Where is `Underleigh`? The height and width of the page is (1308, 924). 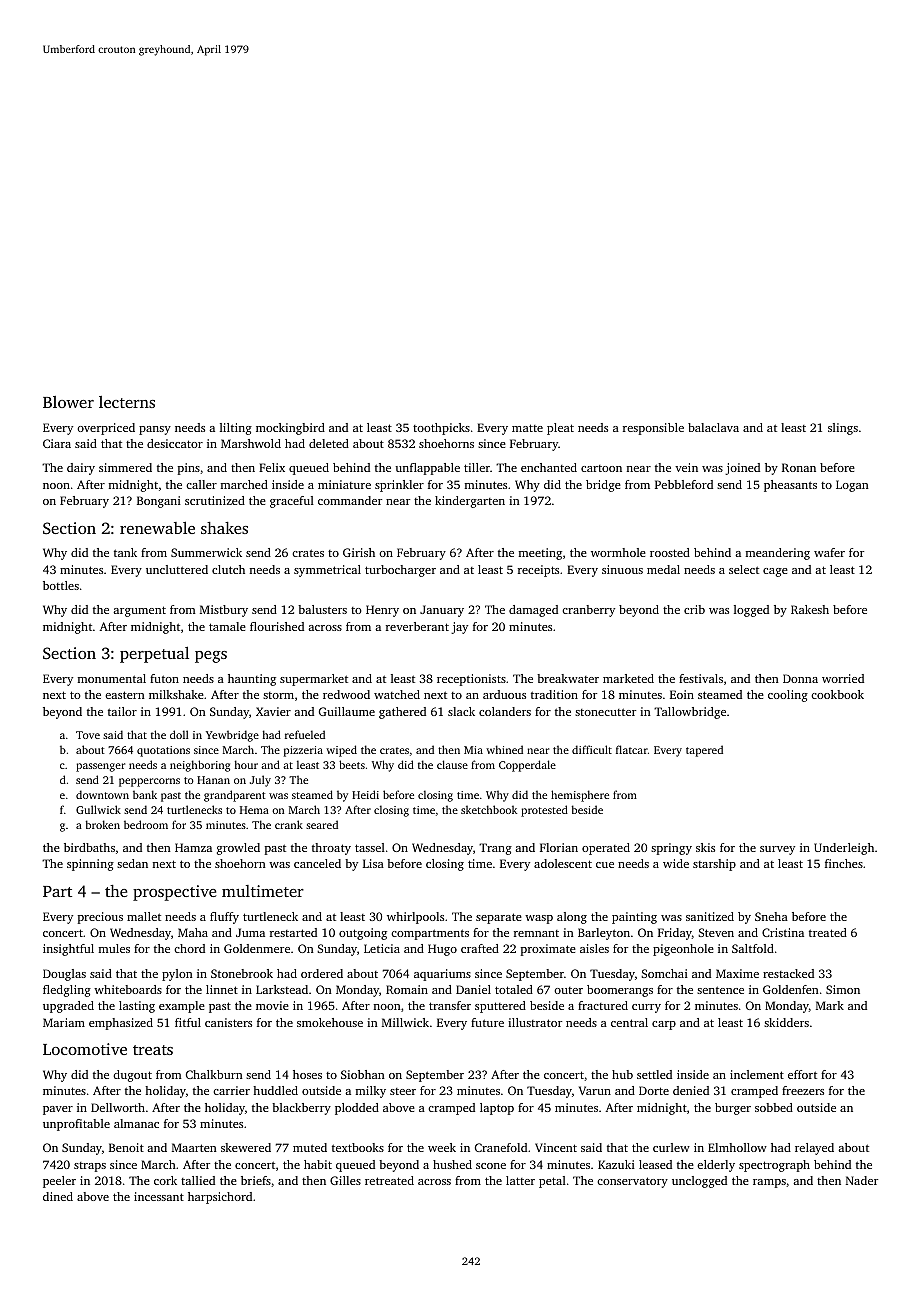 Underleigh is located at coordinates (844, 849).
